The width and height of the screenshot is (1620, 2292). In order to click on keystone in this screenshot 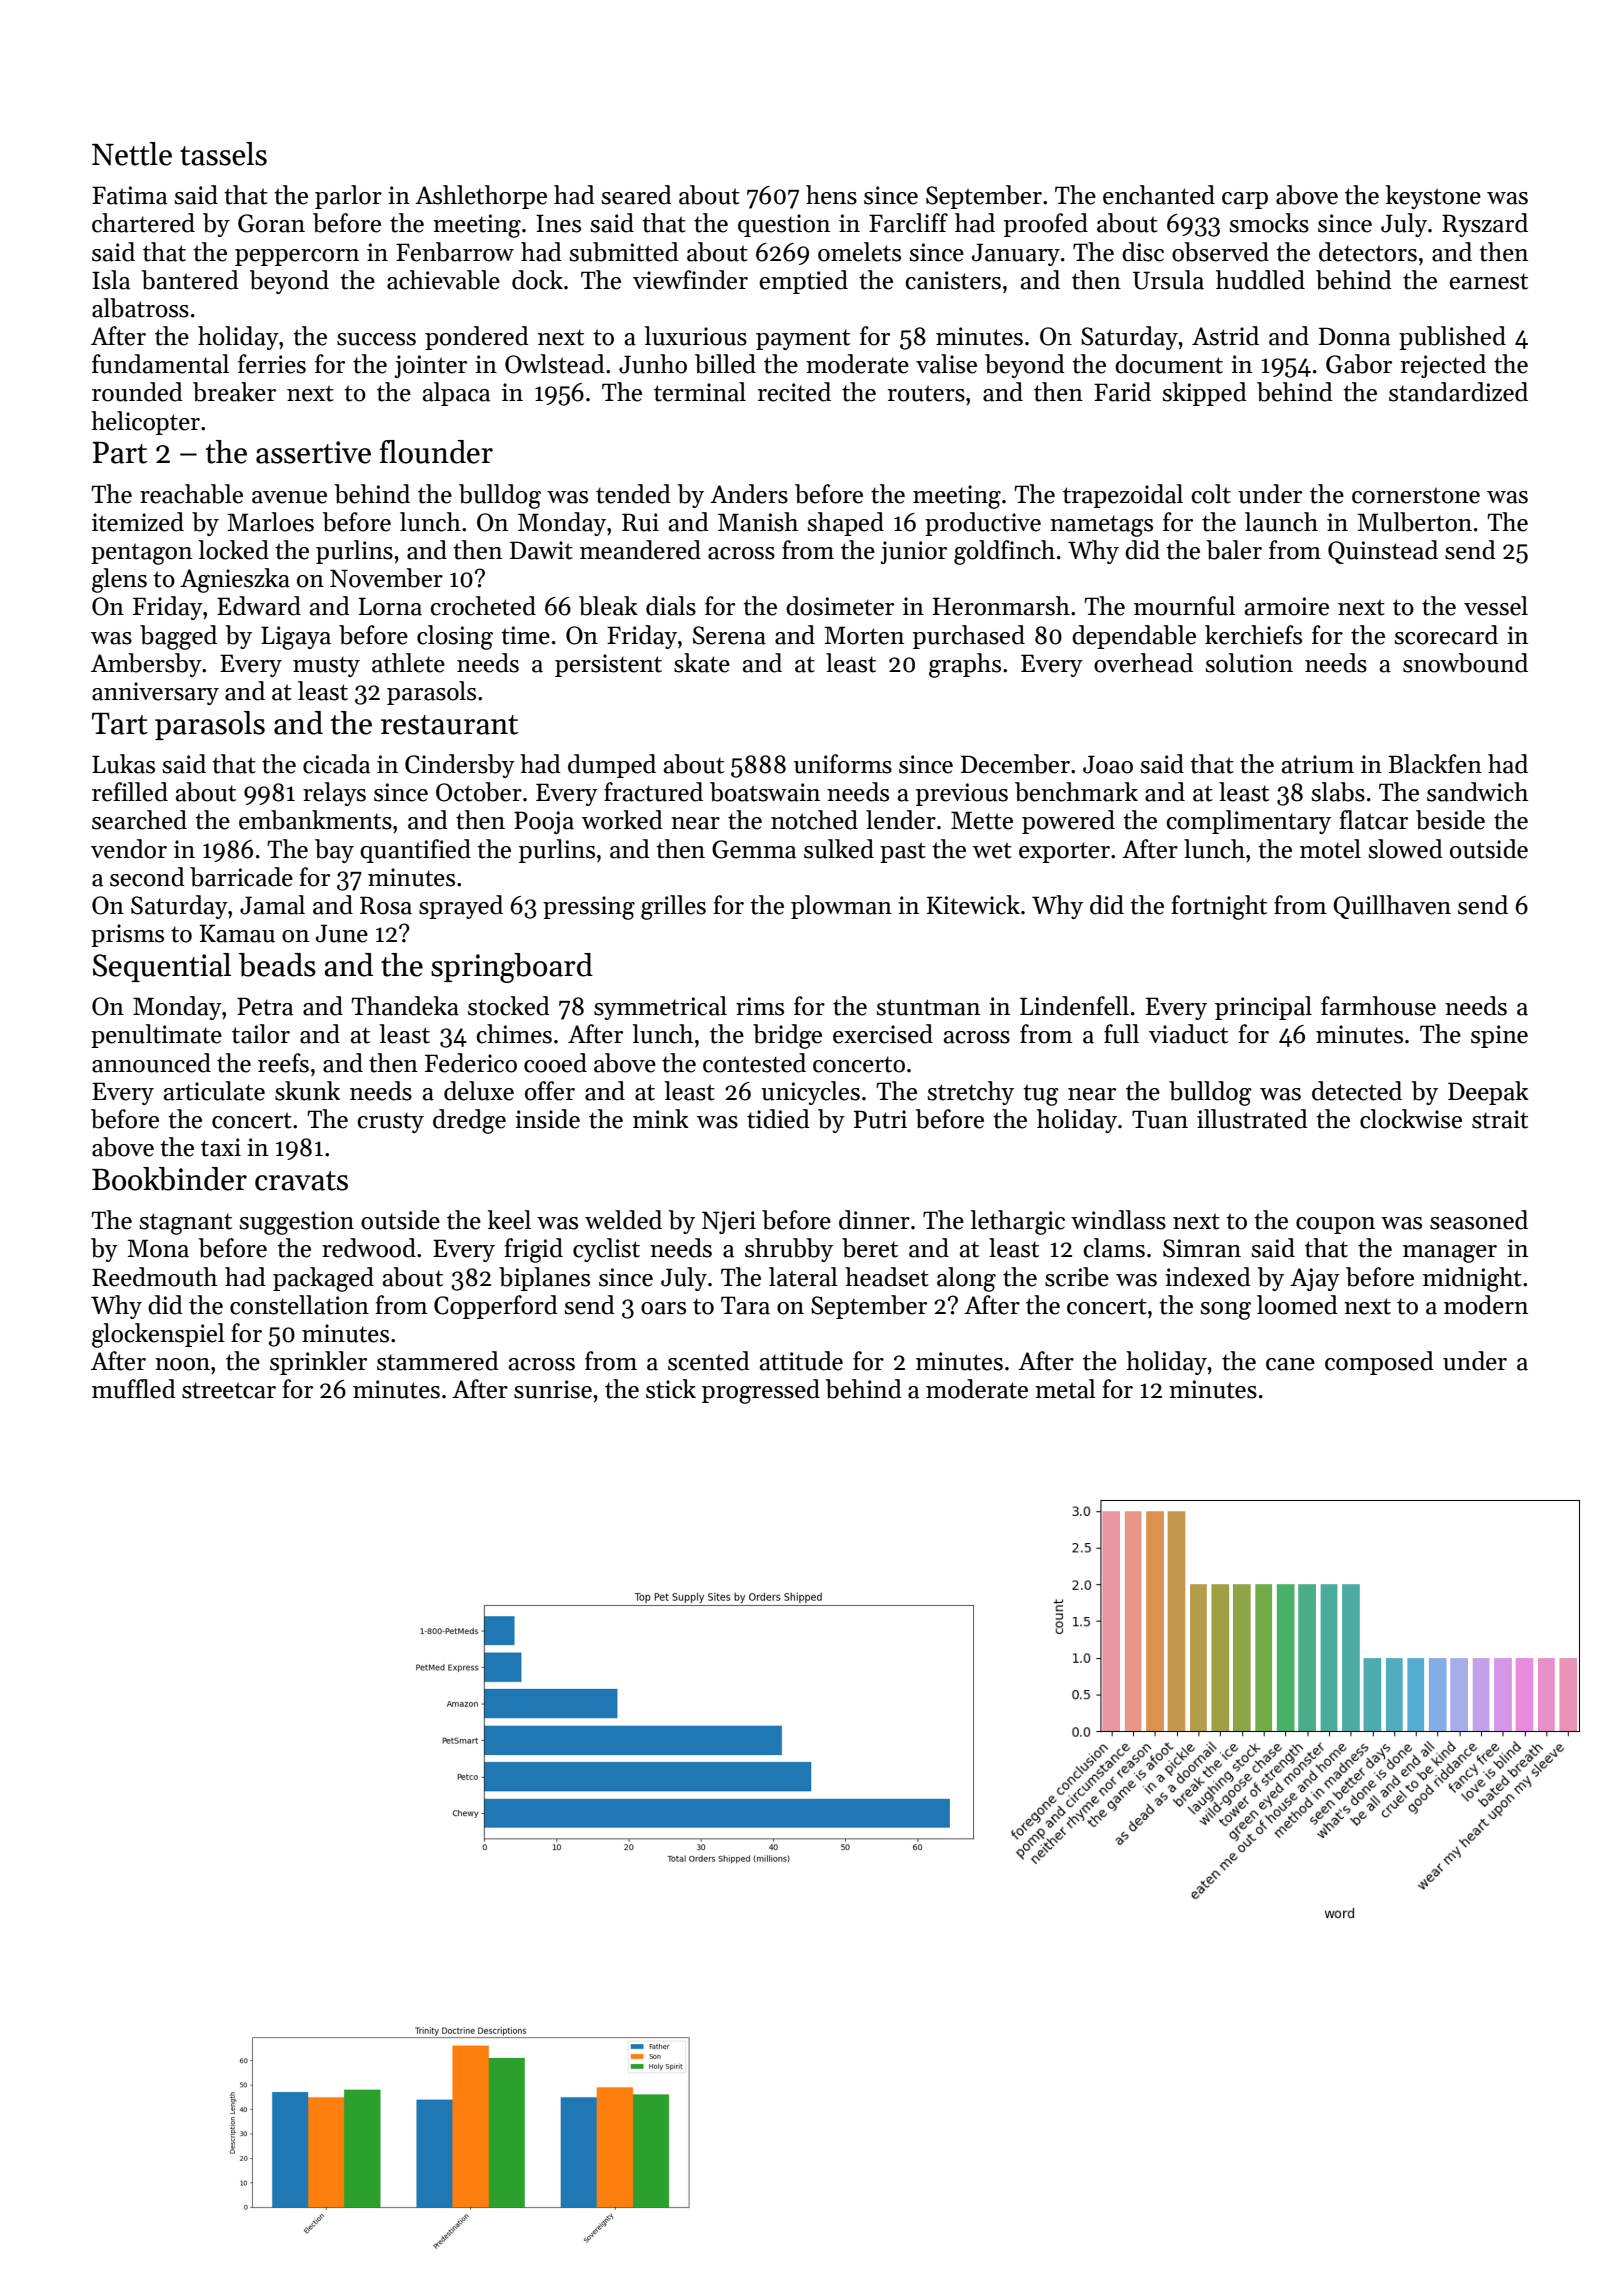, I will do `click(1433, 197)`.
